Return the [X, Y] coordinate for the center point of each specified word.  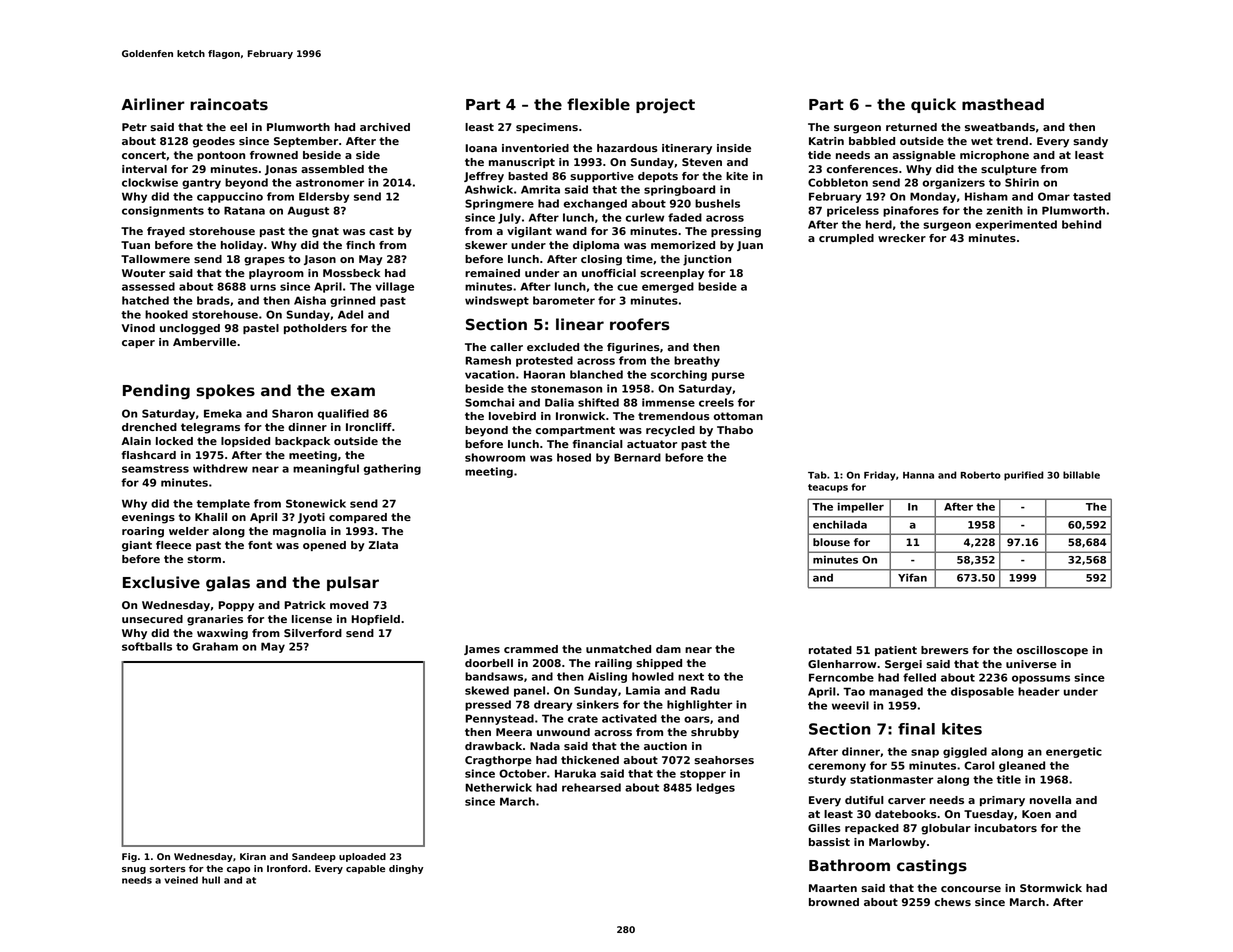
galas [228, 584]
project [665, 106]
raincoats [229, 104]
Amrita [540, 189]
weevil [850, 705]
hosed [574, 457]
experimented [1016, 225]
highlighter [699, 705]
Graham [215, 646]
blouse [831, 542]
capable [365, 869]
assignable [924, 156]
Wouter [143, 273]
